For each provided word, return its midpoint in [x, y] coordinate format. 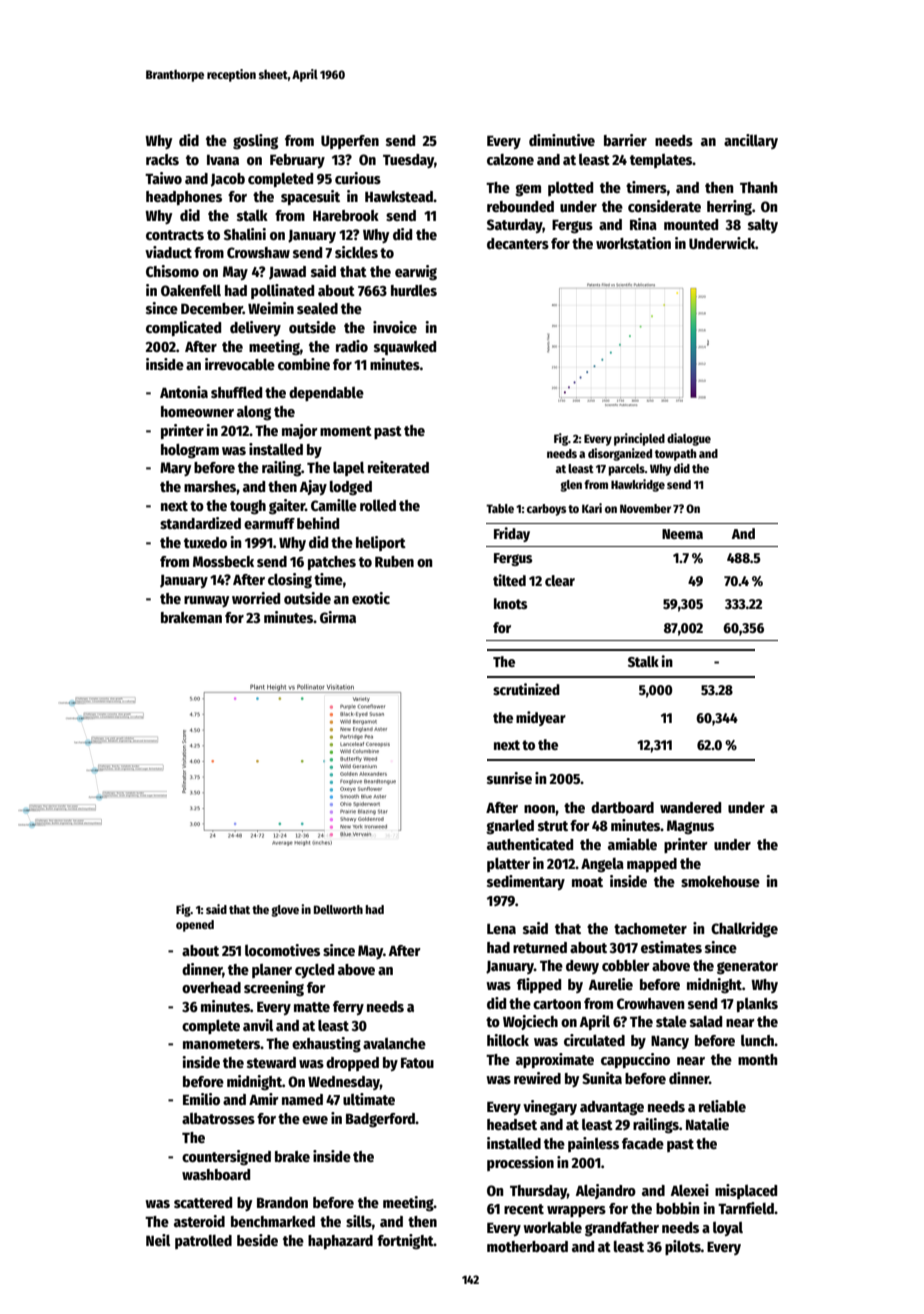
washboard [216, 1174]
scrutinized [526, 689]
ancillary [751, 141]
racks [162, 159]
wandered [690, 807]
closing [290, 581]
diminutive [562, 140]
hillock [508, 1040]
